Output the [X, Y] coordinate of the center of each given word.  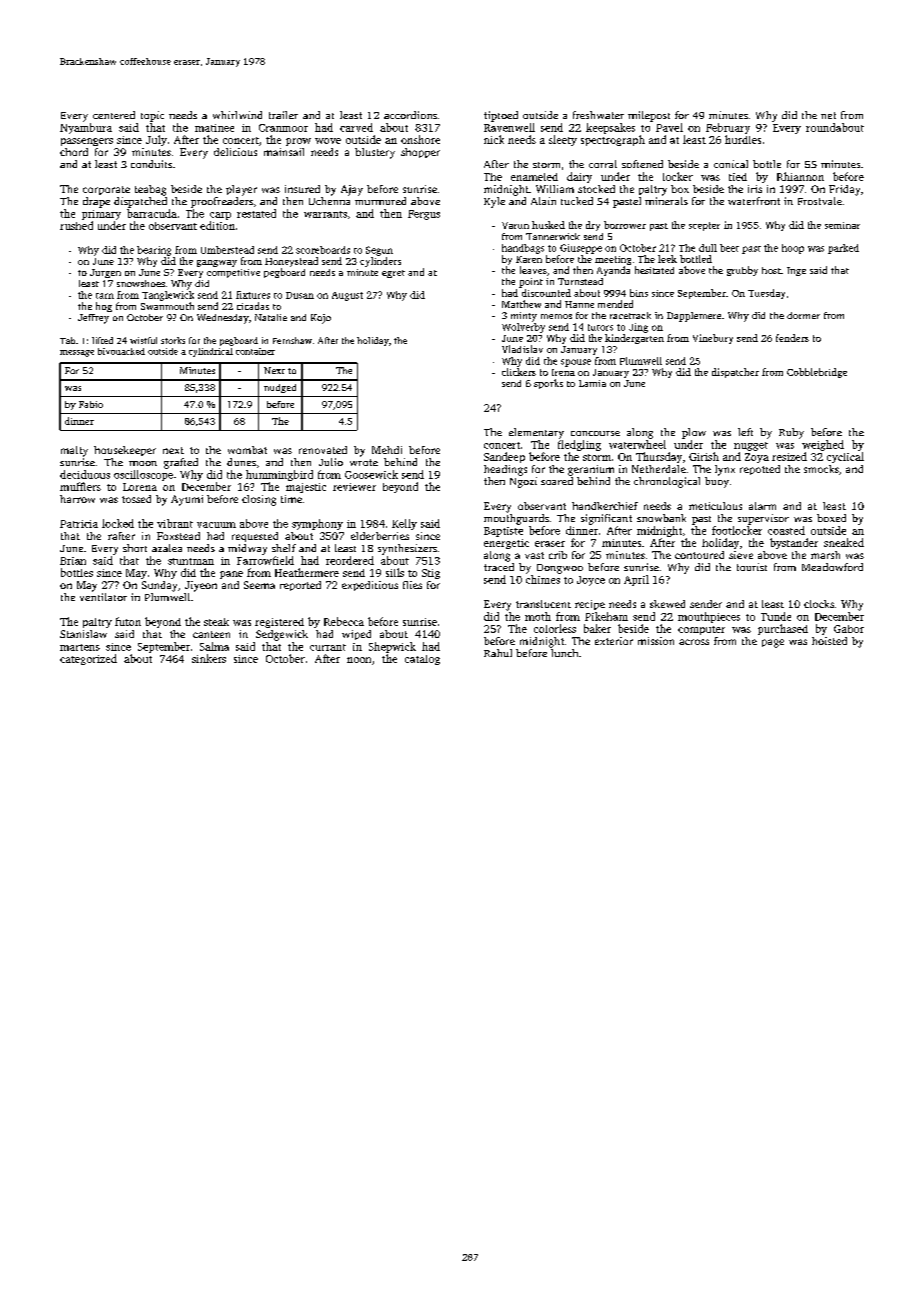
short [135, 548]
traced [499, 567]
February [728, 128]
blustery [375, 153]
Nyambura [86, 128]
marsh [825, 555]
